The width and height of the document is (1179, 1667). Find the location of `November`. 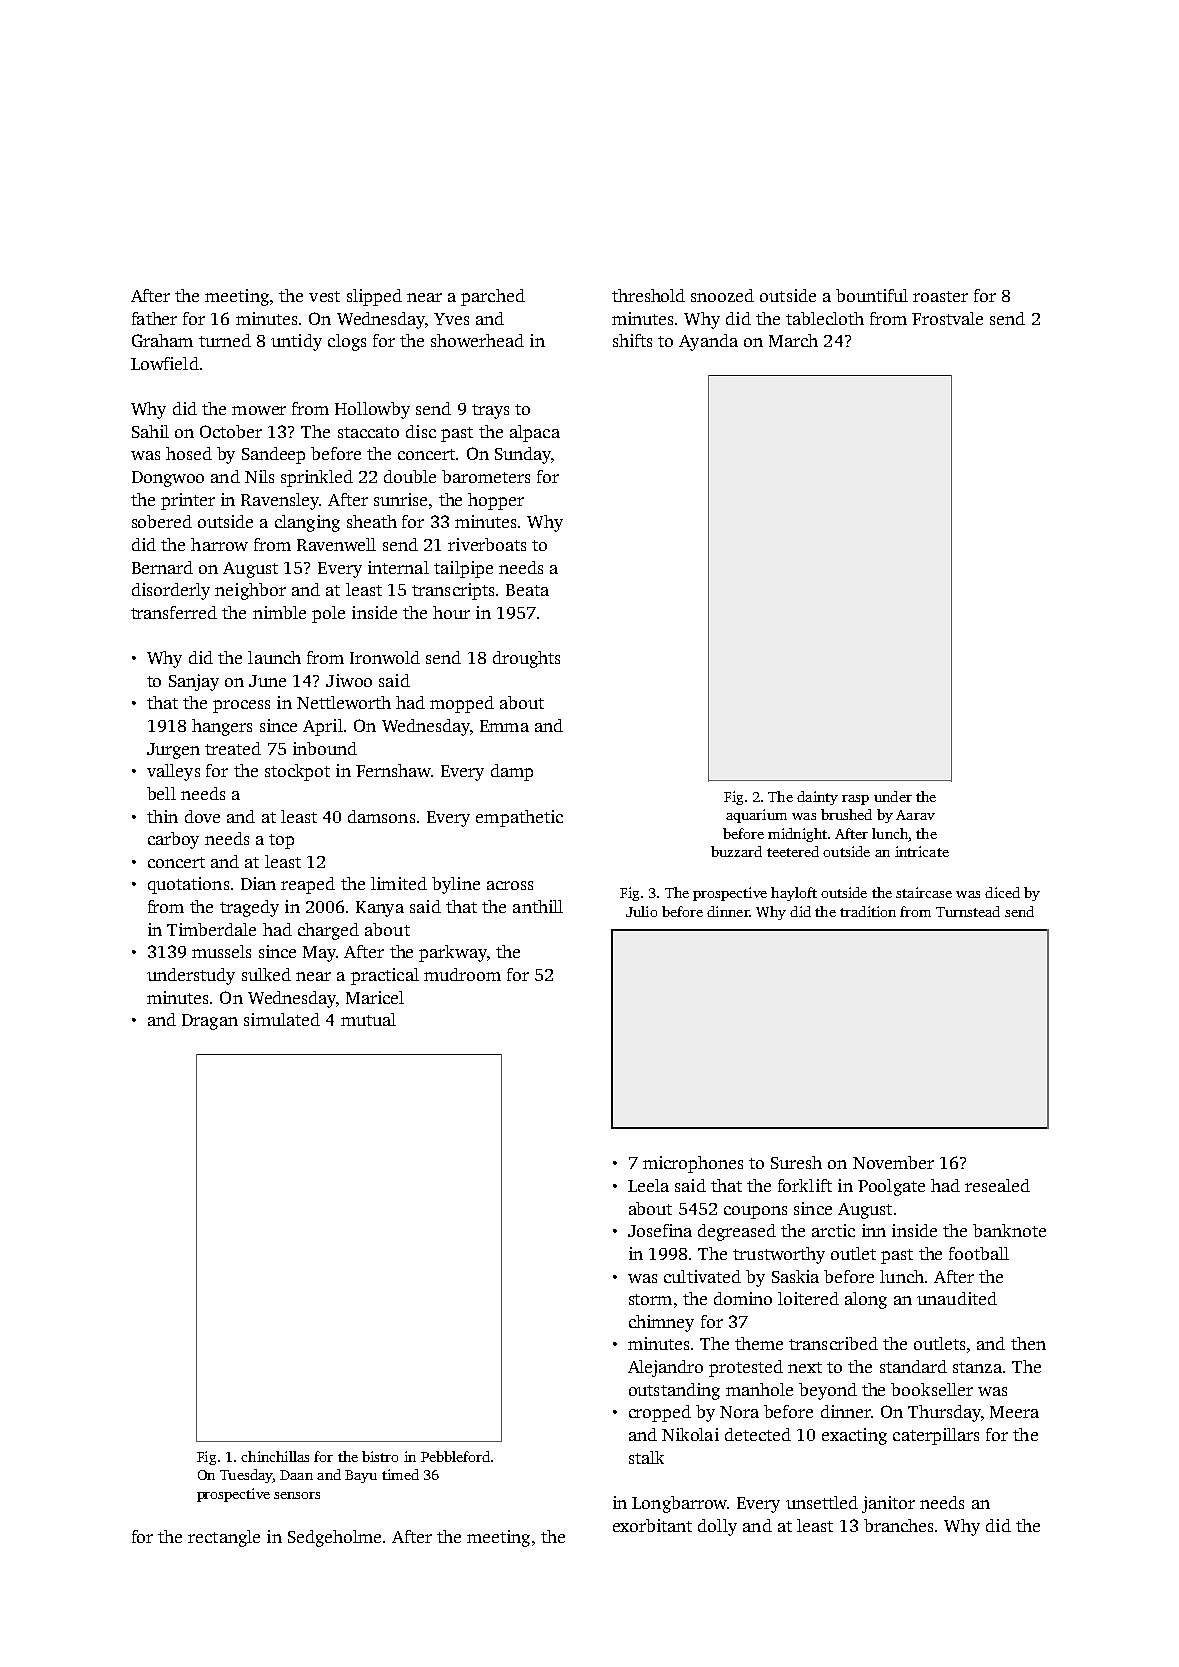

November is located at coordinates (893, 1162).
